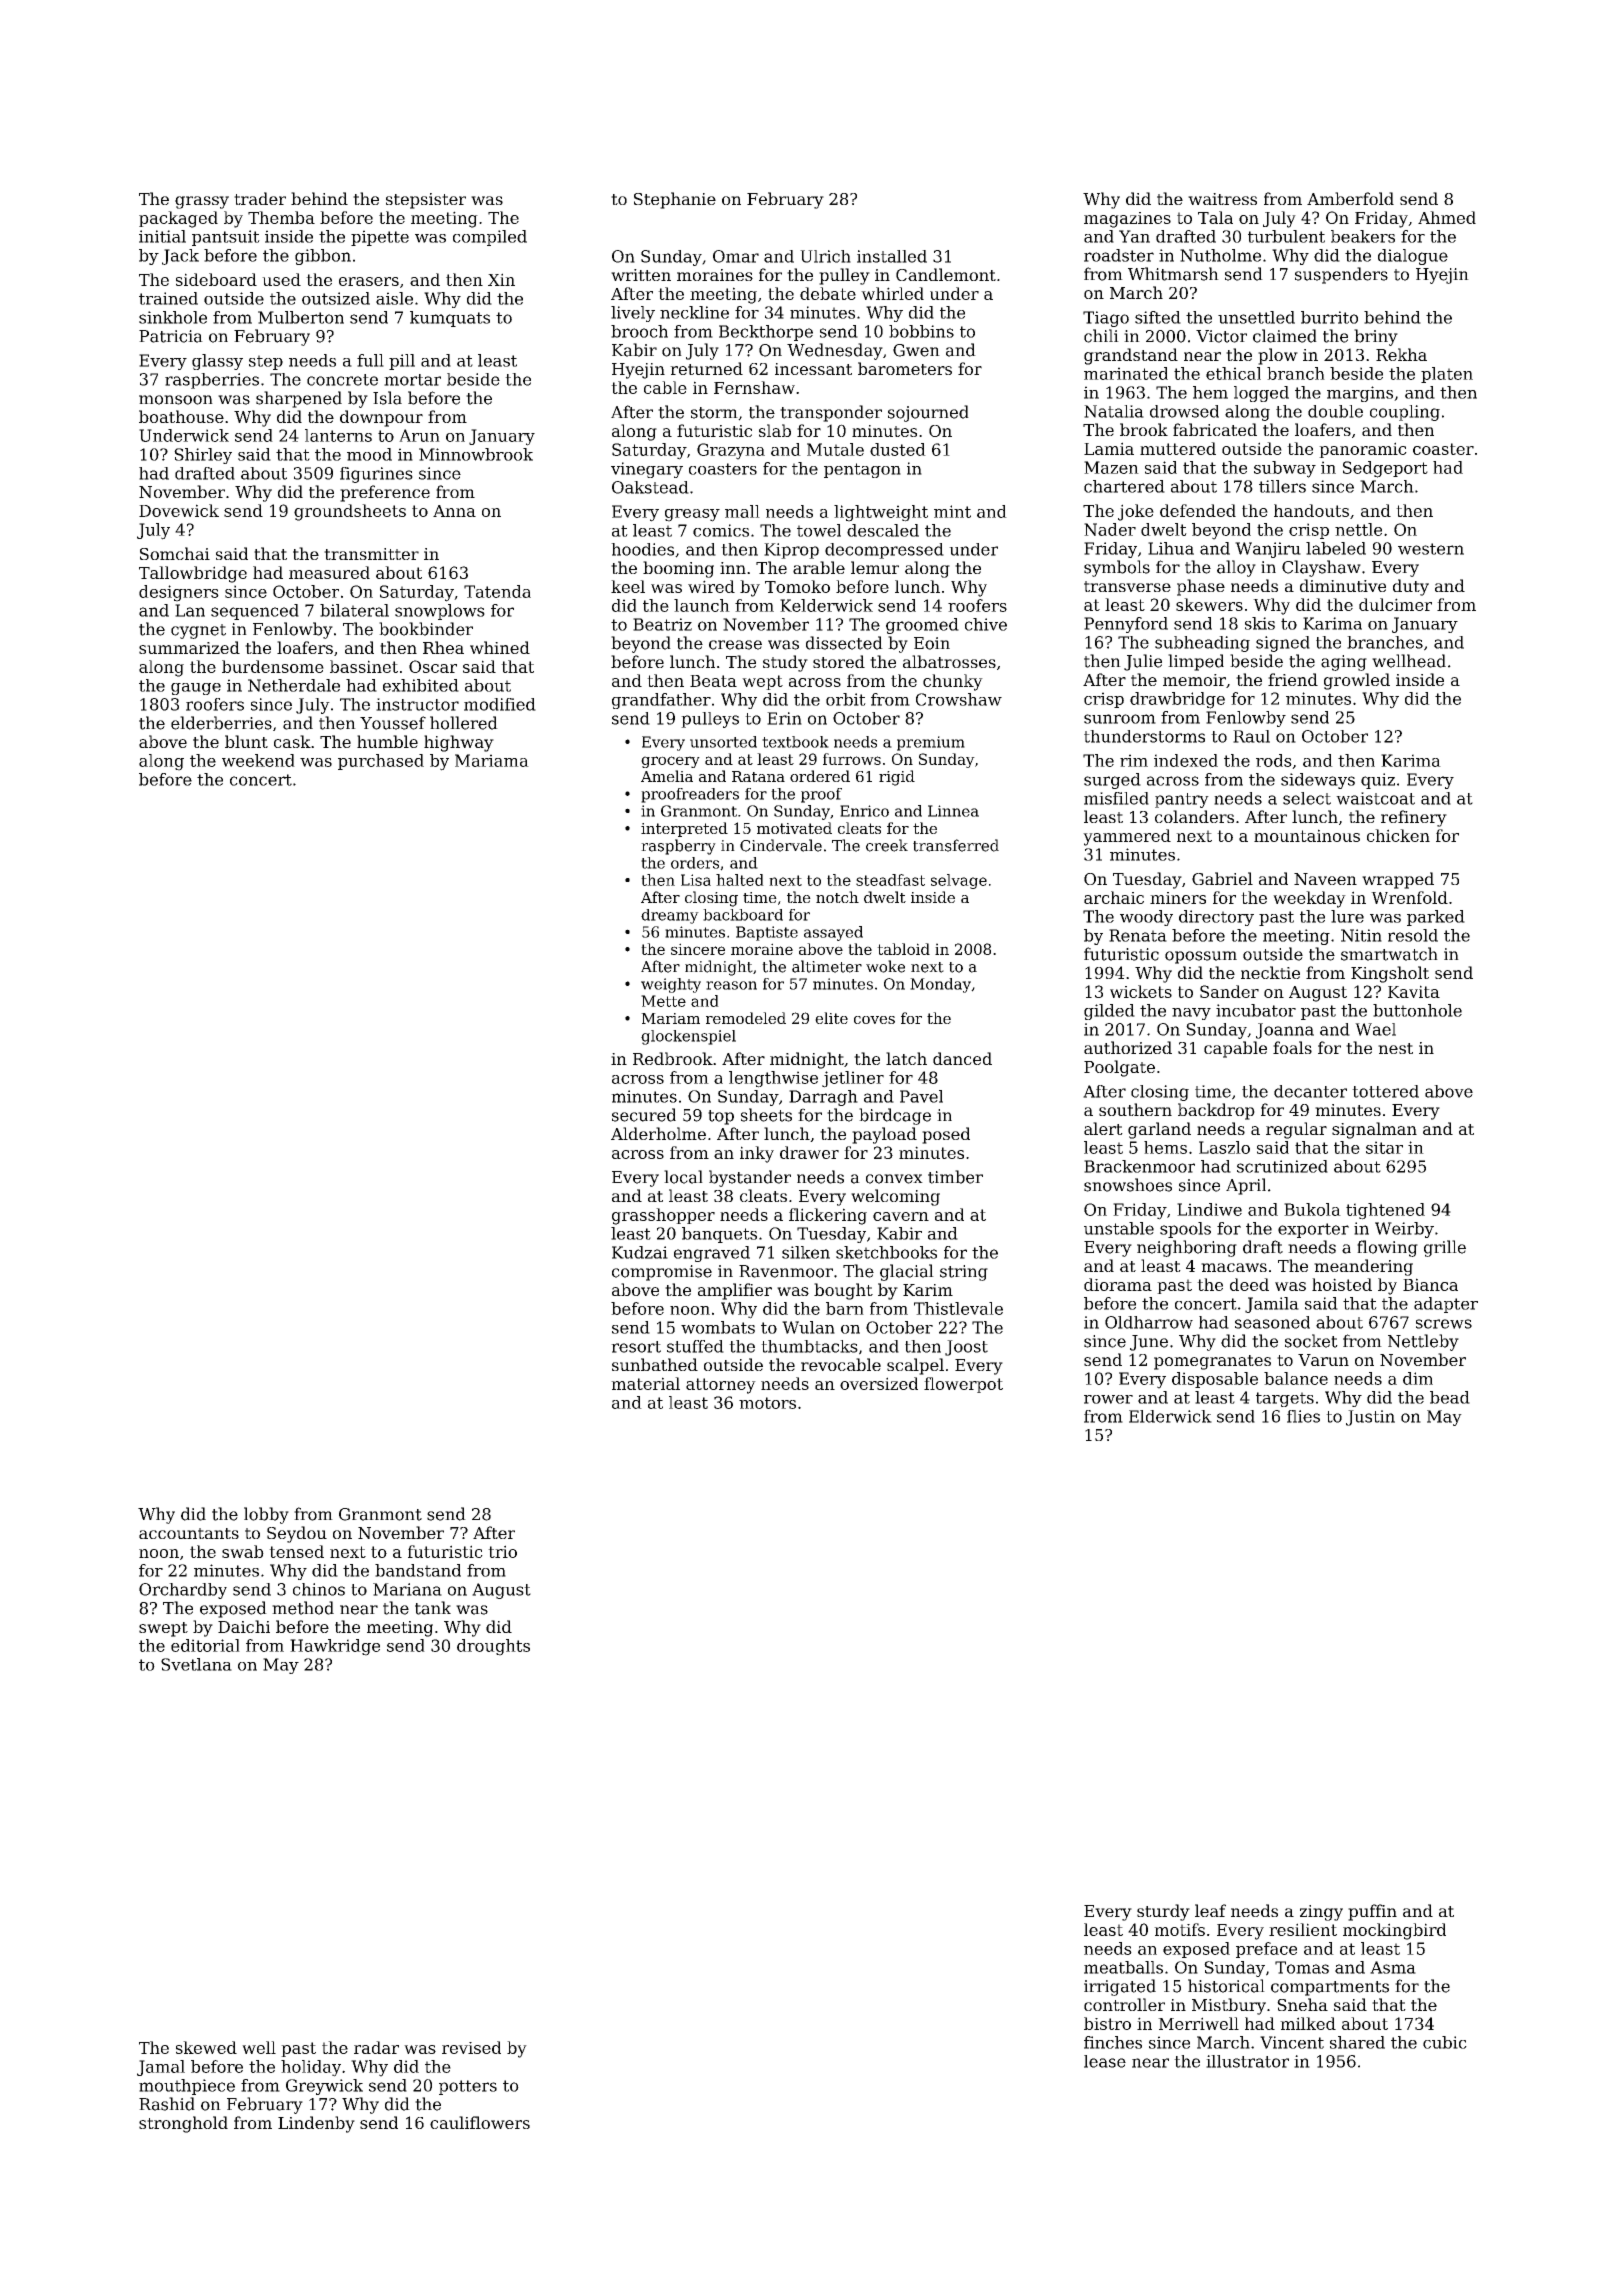 The width and height of the screenshot is (1620, 2292). What do you see at coordinates (1357, 2042) in the screenshot?
I see `shared` at bounding box center [1357, 2042].
